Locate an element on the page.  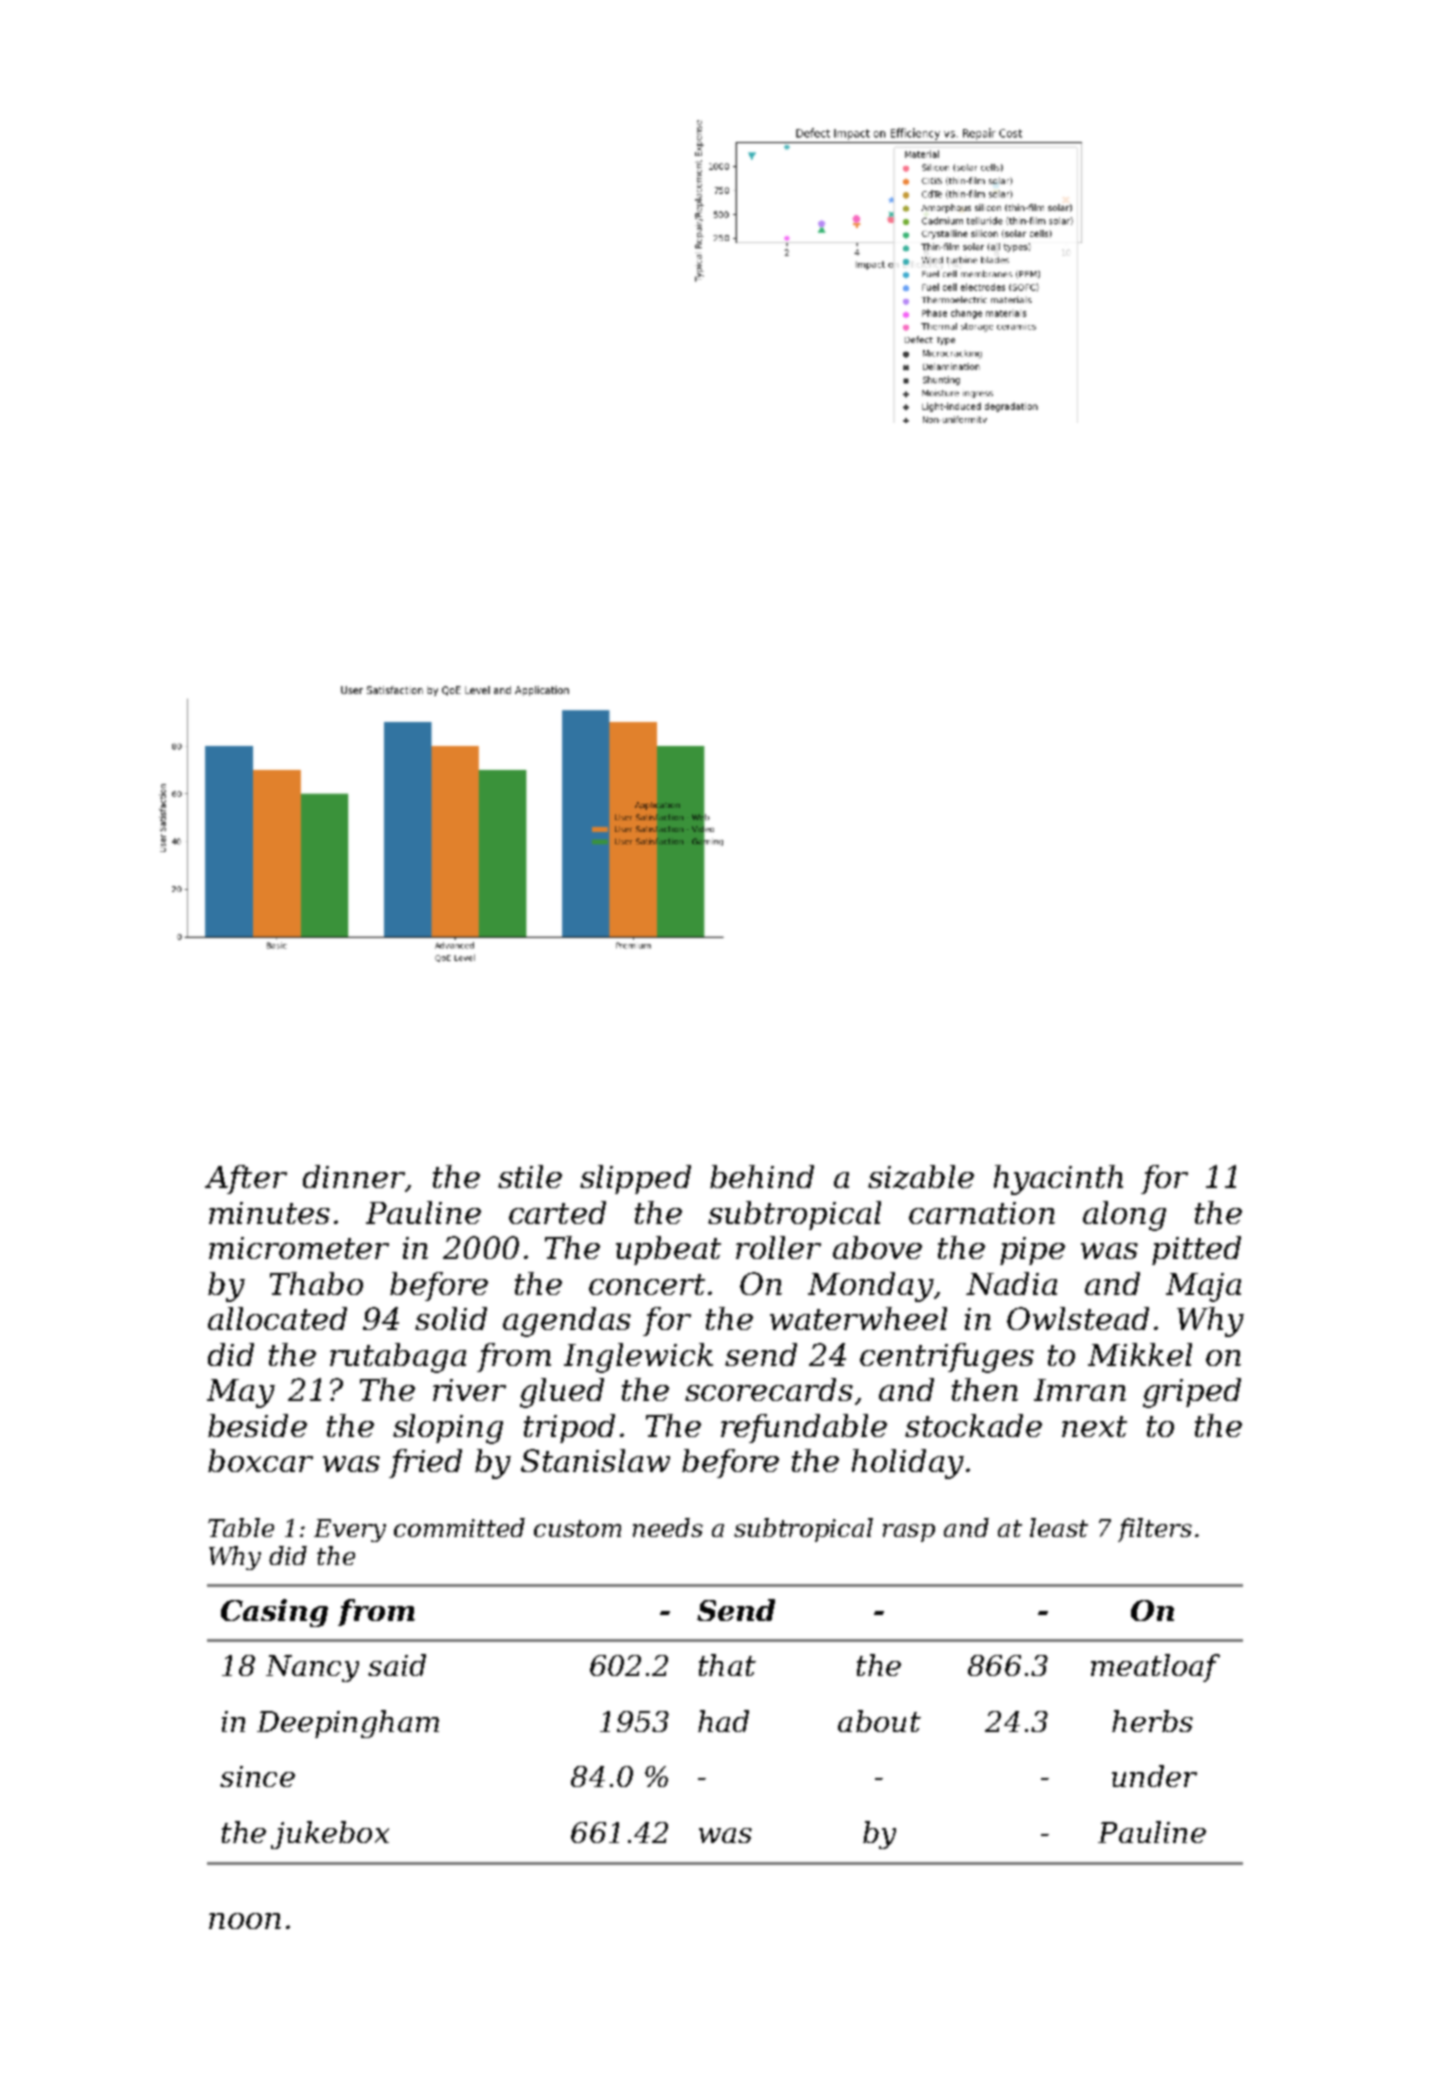
hyacinth is located at coordinates (1058, 1180).
